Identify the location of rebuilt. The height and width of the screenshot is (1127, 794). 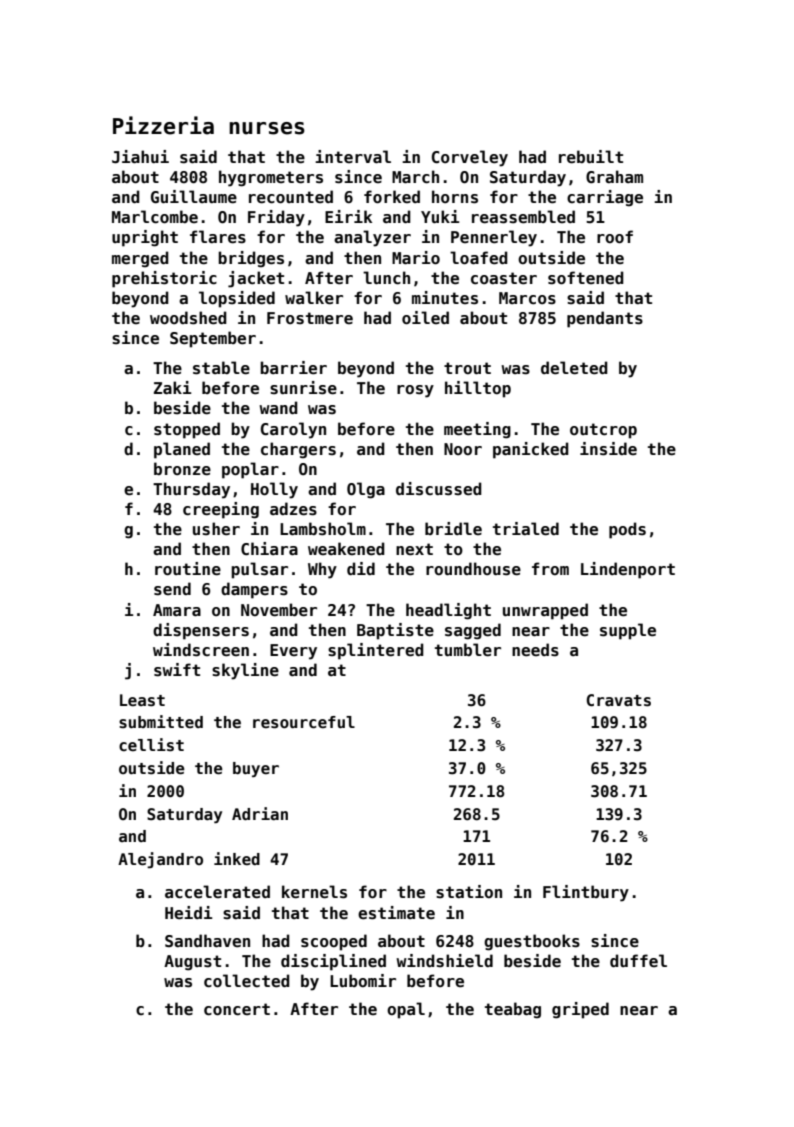
(591, 157).
